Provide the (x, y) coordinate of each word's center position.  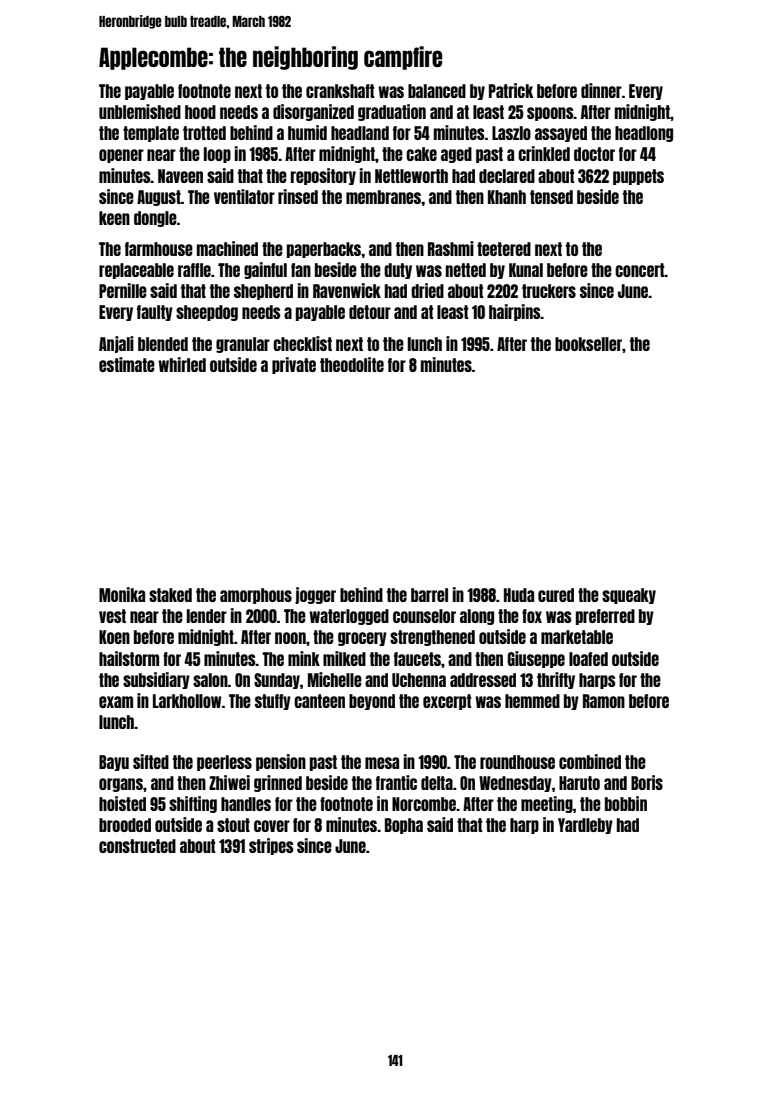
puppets (638, 177)
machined (227, 248)
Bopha (404, 826)
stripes (271, 846)
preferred (605, 617)
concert (640, 270)
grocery (362, 639)
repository (323, 176)
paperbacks (324, 250)
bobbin (626, 803)
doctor (594, 154)
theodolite (352, 364)
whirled (182, 364)
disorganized (313, 112)
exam (116, 702)
